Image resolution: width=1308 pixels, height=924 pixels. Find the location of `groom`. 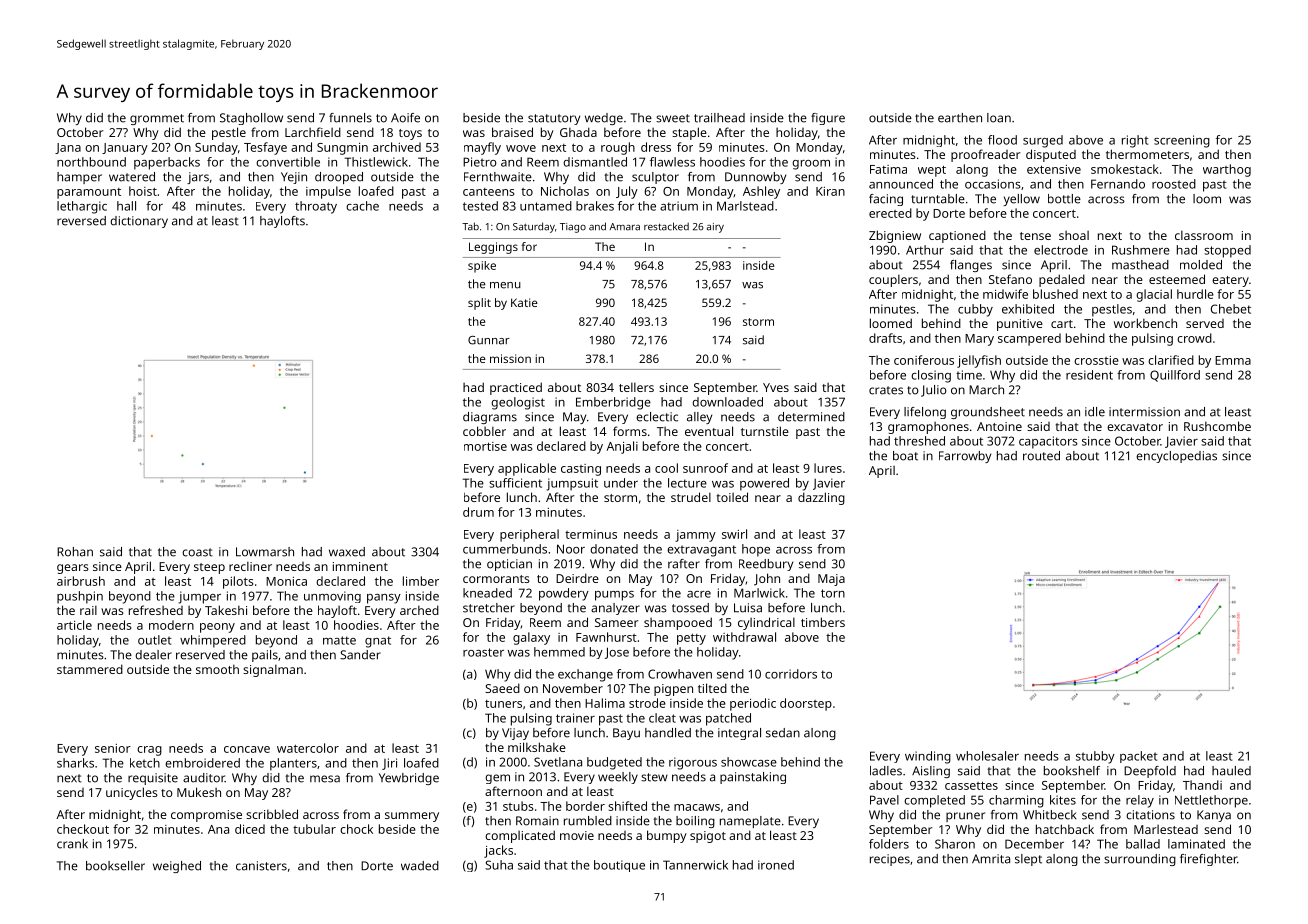

groom is located at coordinates (811, 165).
